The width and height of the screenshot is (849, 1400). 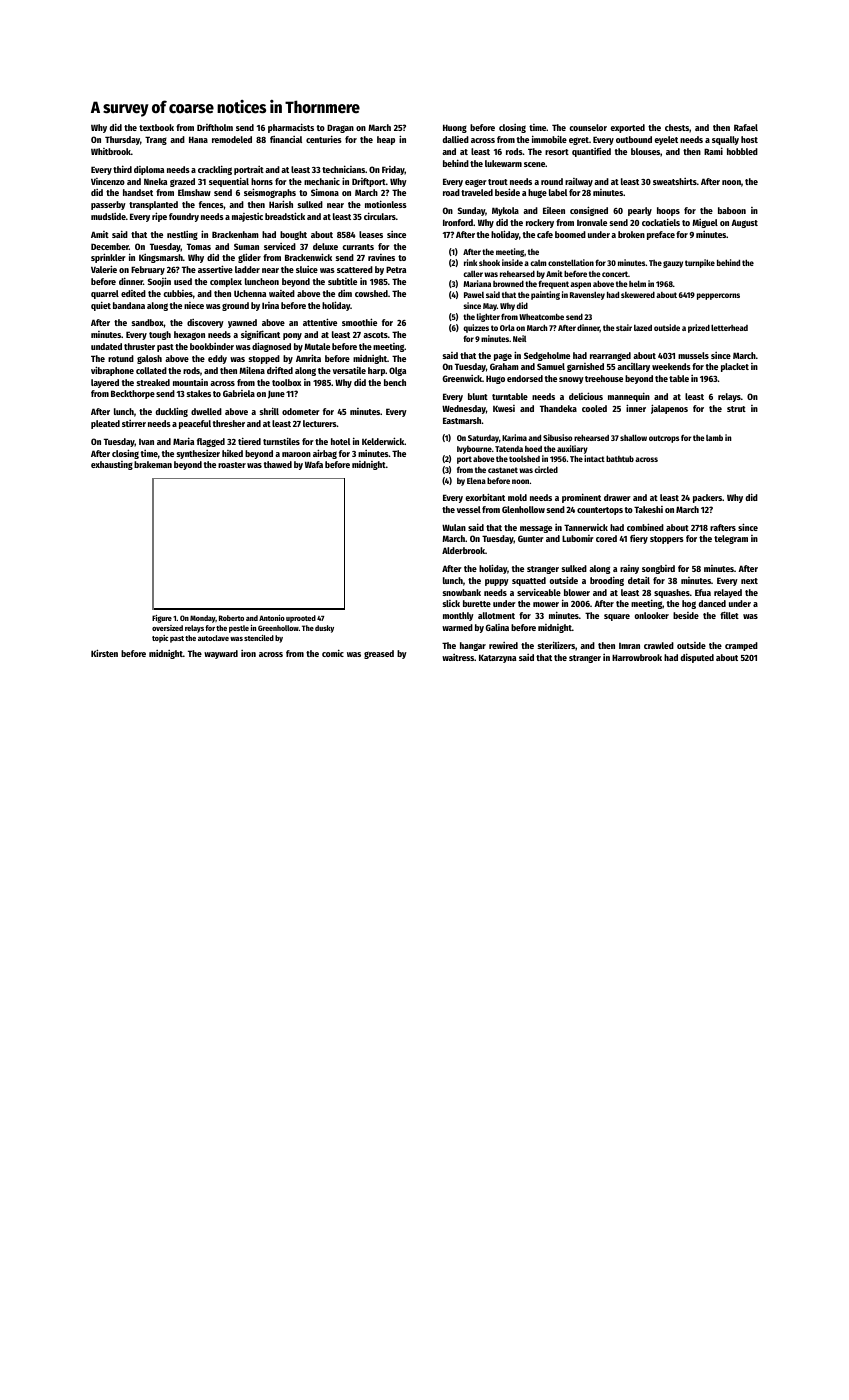 I want to click on Rafael, so click(x=746, y=127).
